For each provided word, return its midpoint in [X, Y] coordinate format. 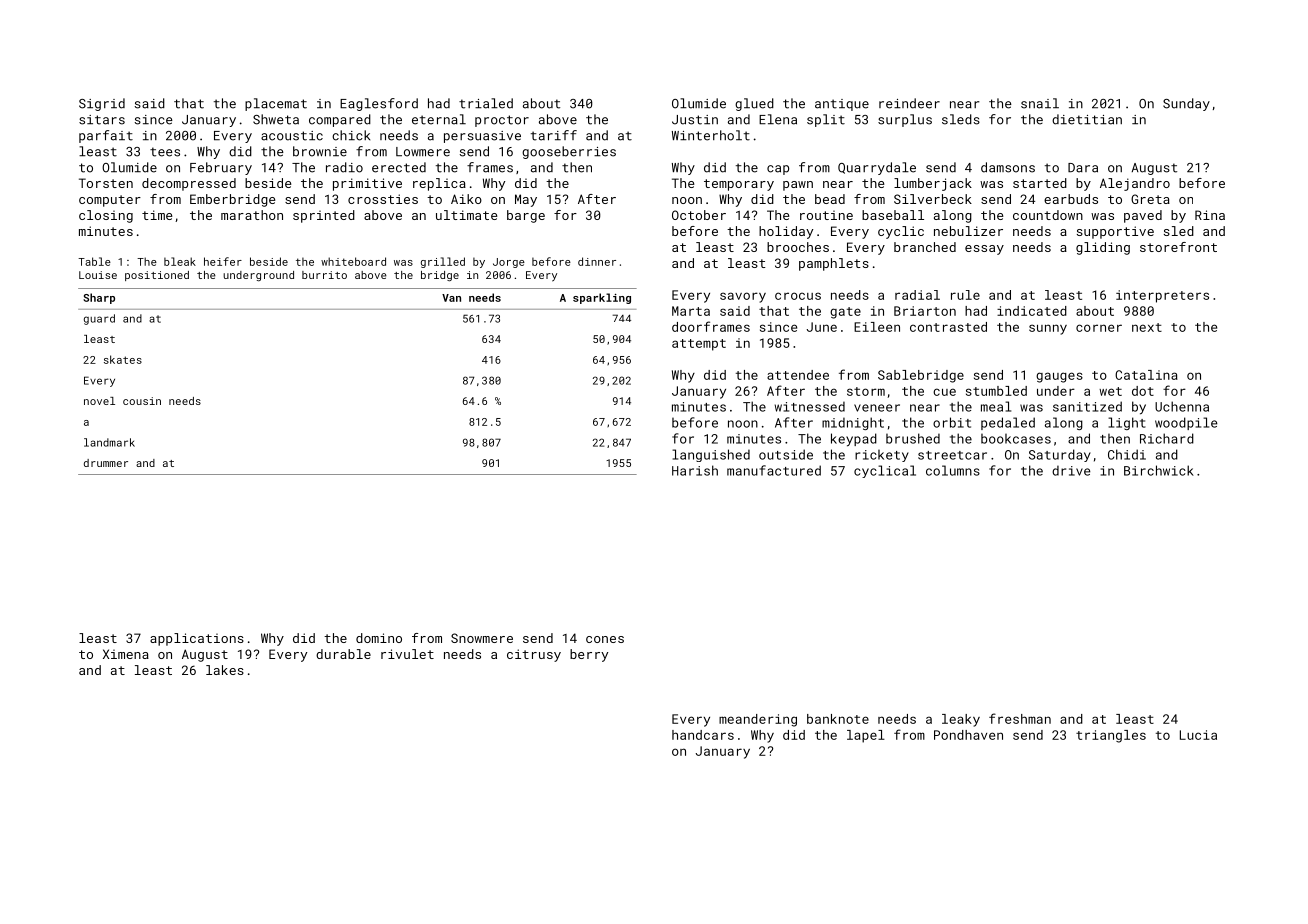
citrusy [534, 655]
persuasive [482, 137]
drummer [106, 463]
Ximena [126, 654]
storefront [1178, 247]
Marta [691, 311]
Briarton [925, 311]
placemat [276, 104]
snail [1040, 103]
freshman [1020, 718]
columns [953, 470]
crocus [798, 296]
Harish [695, 470]
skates [123, 359]
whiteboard [353, 261]
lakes [225, 670]
